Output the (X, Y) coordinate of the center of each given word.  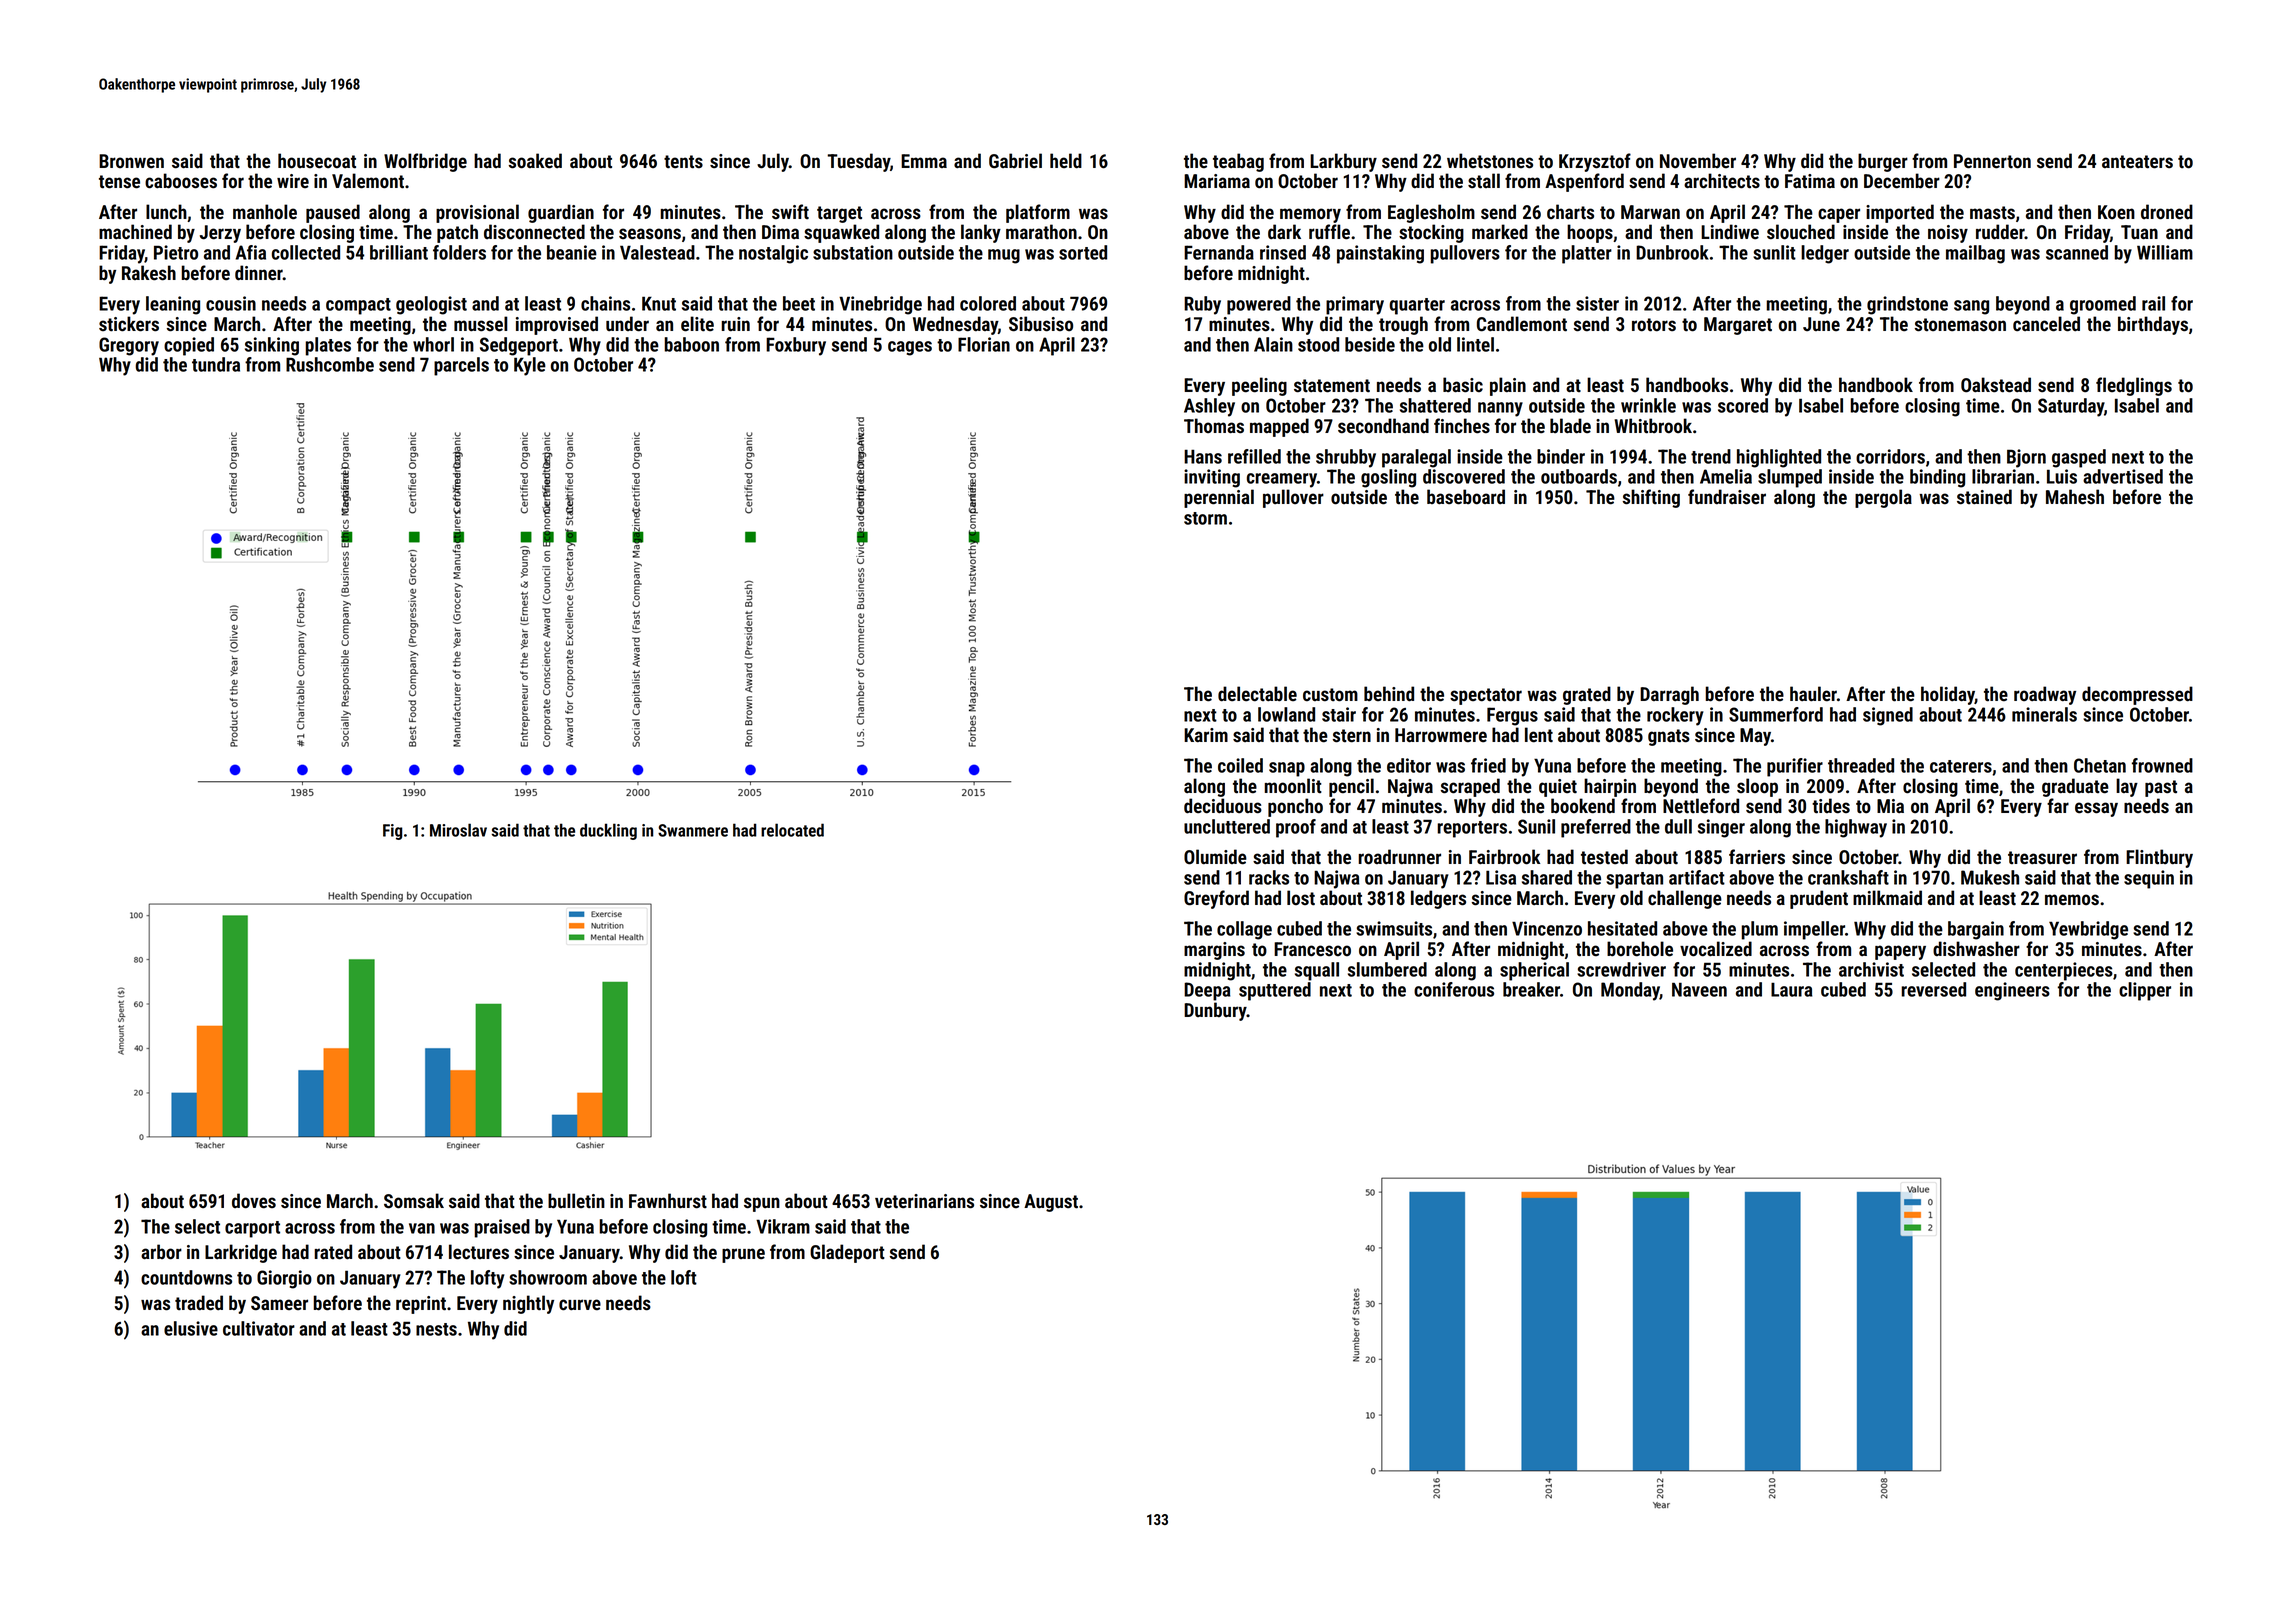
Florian (984, 344)
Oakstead (1996, 385)
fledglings (2134, 386)
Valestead (657, 252)
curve (580, 1305)
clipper (2145, 991)
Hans (1203, 456)
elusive (191, 1328)
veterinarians (924, 1201)
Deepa (1207, 991)
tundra (216, 364)
